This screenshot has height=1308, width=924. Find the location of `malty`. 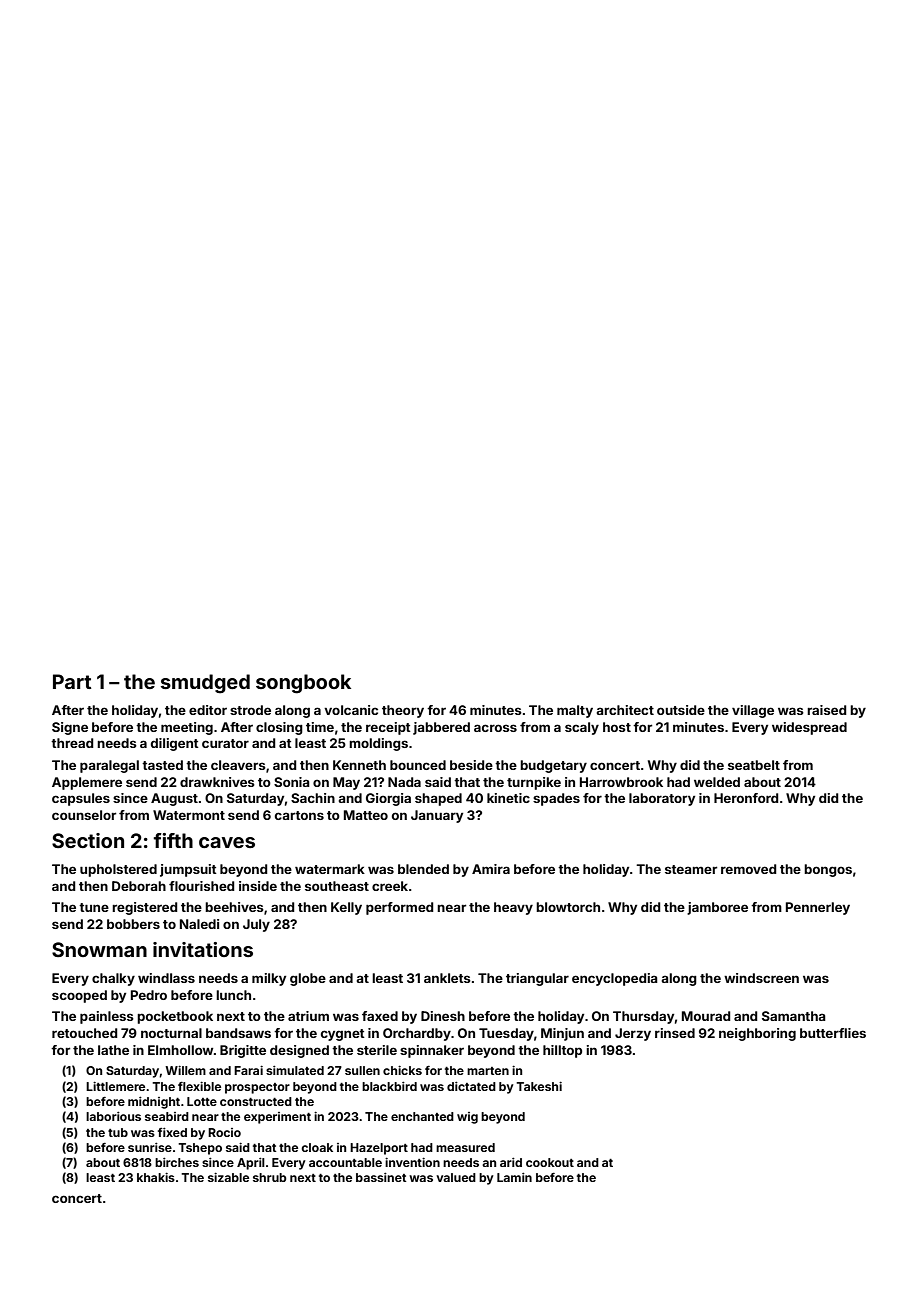

malty is located at coordinates (575, 711).
